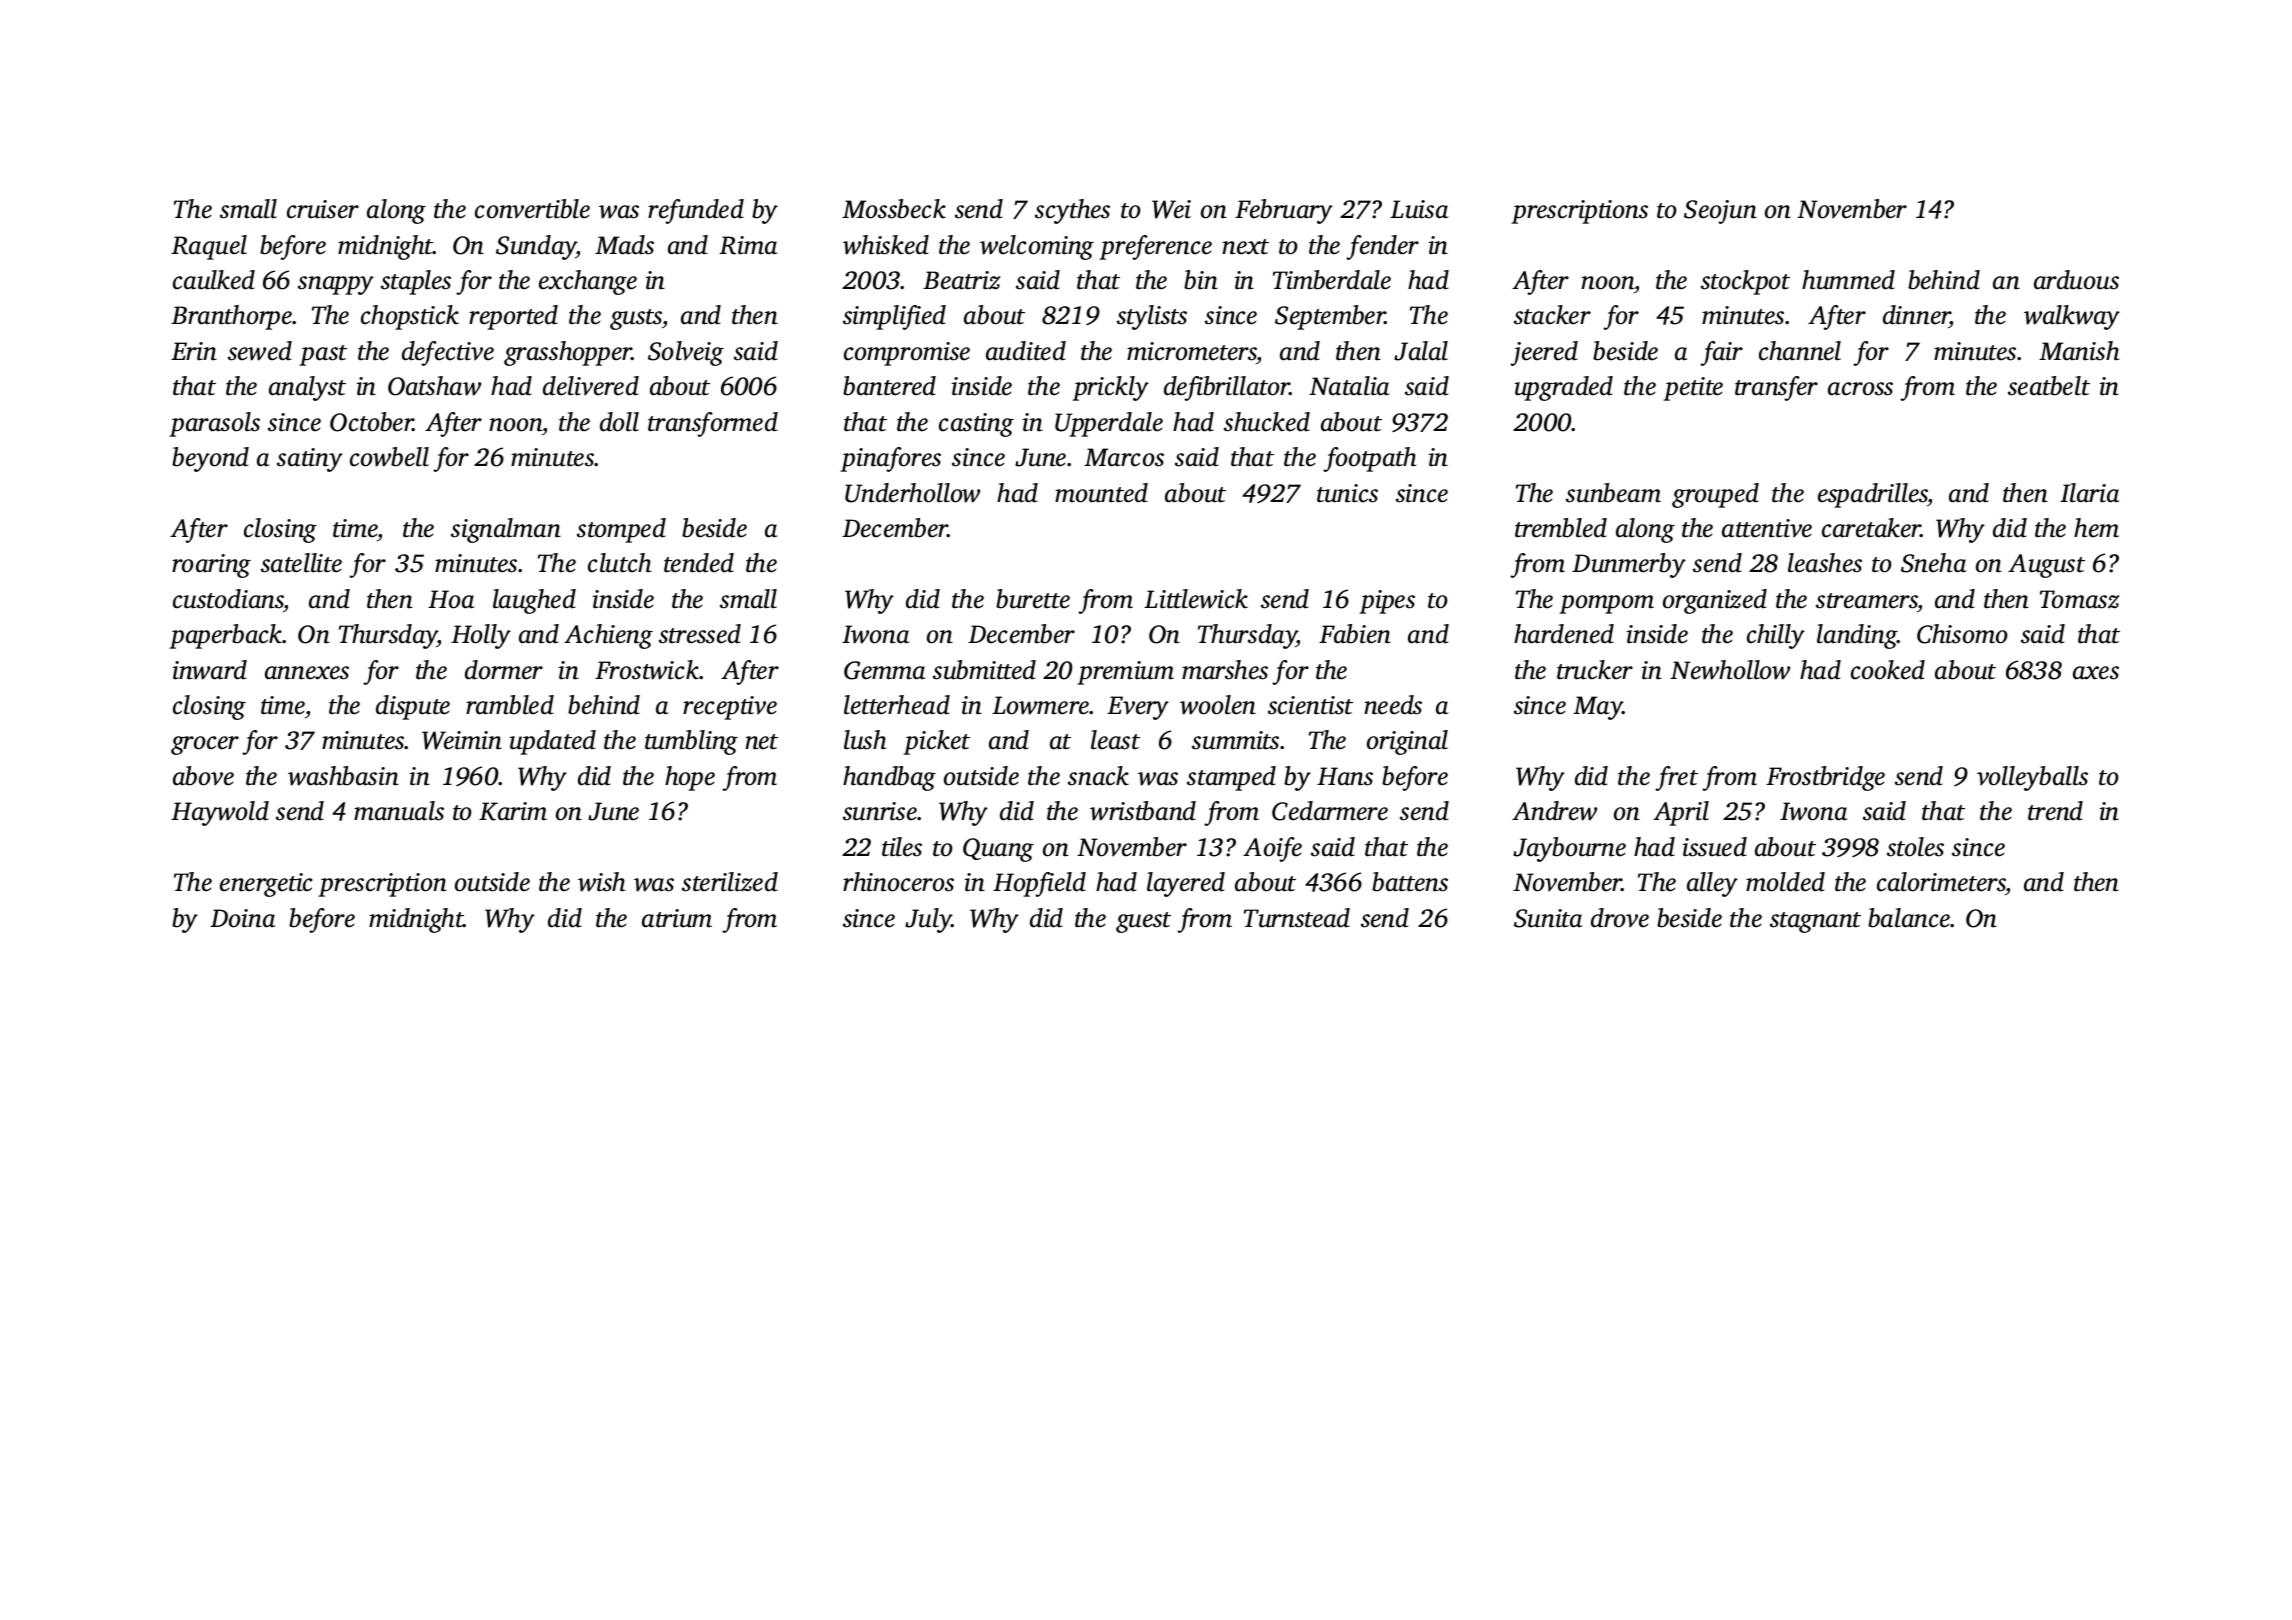  Describe the element at coordinates (998, 850) in the page. I see `Quang` at that location.
